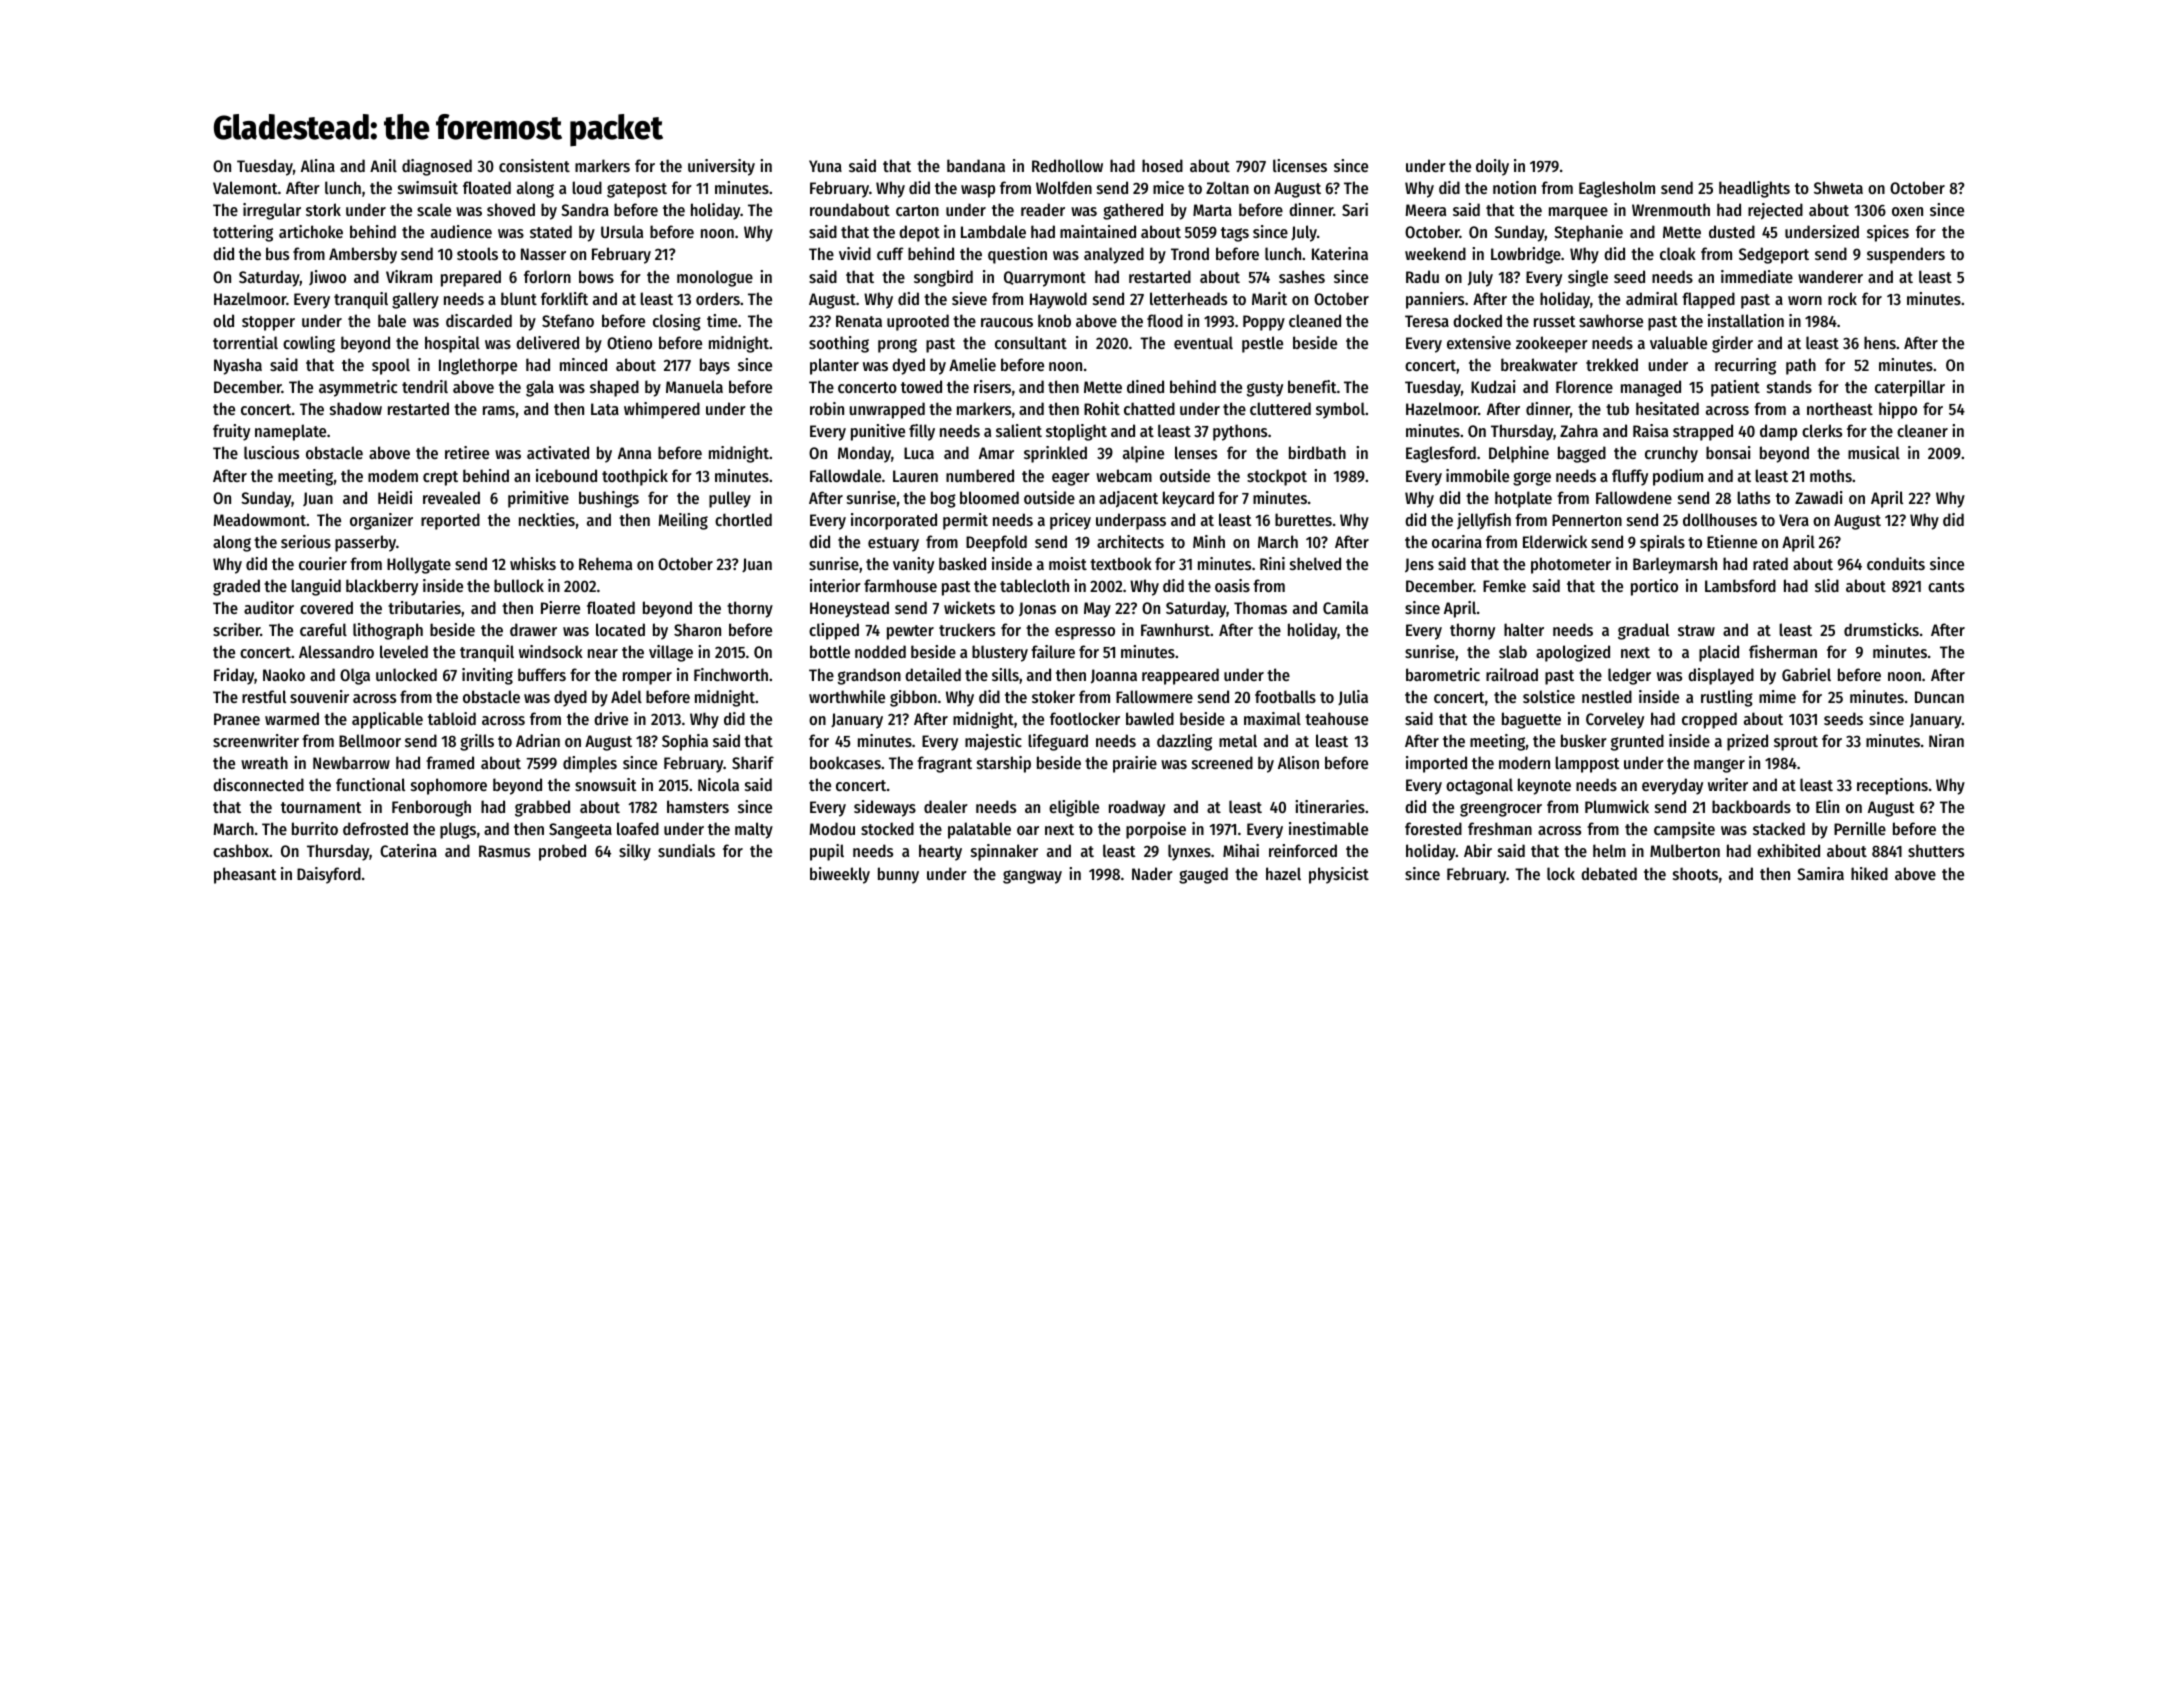  Describe the element at coordinates (1617, 408) in the page. I see `tub` at that location.
